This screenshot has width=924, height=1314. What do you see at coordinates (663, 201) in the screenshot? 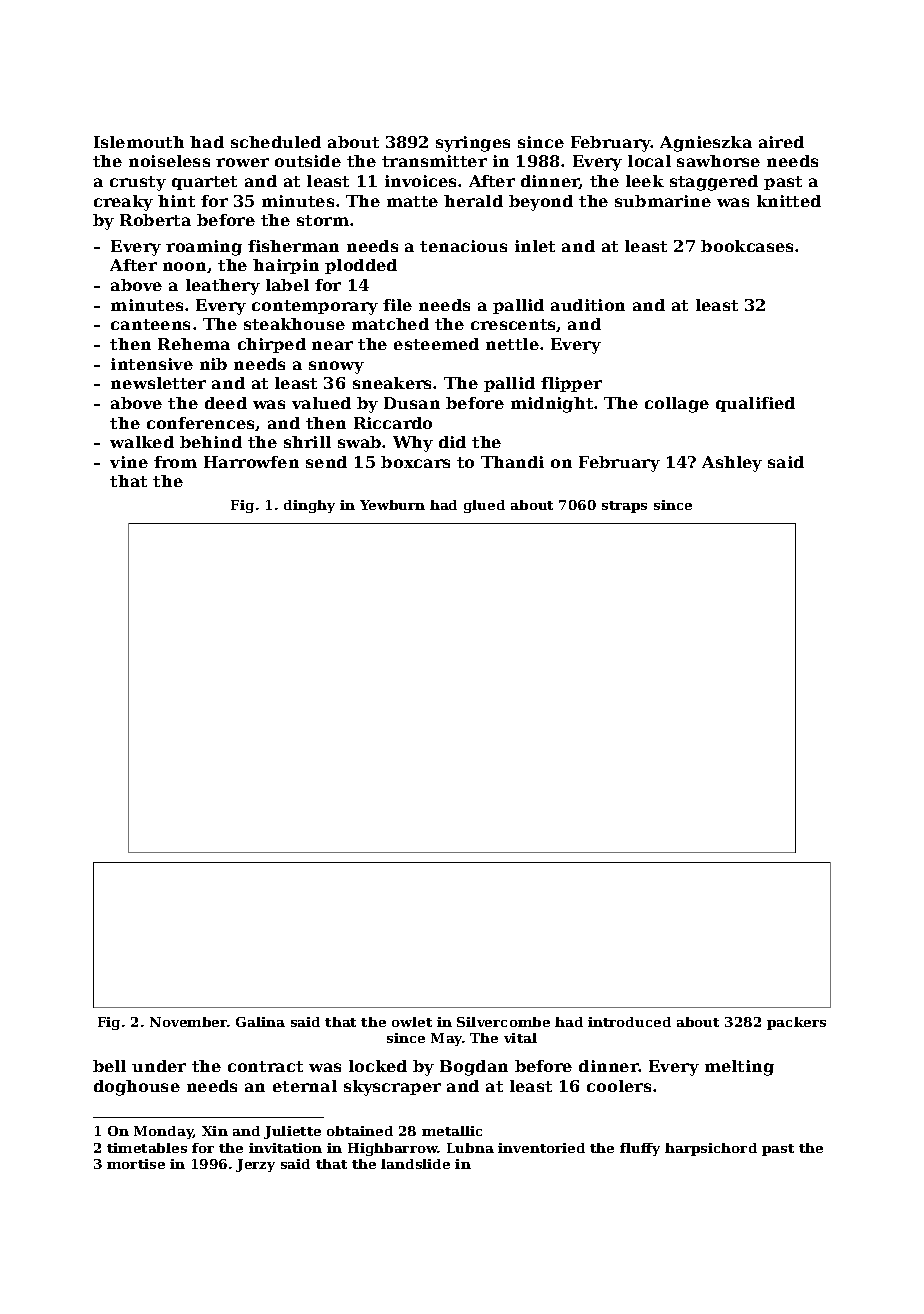
I see `submarine` at bounding box center [663, 201].
